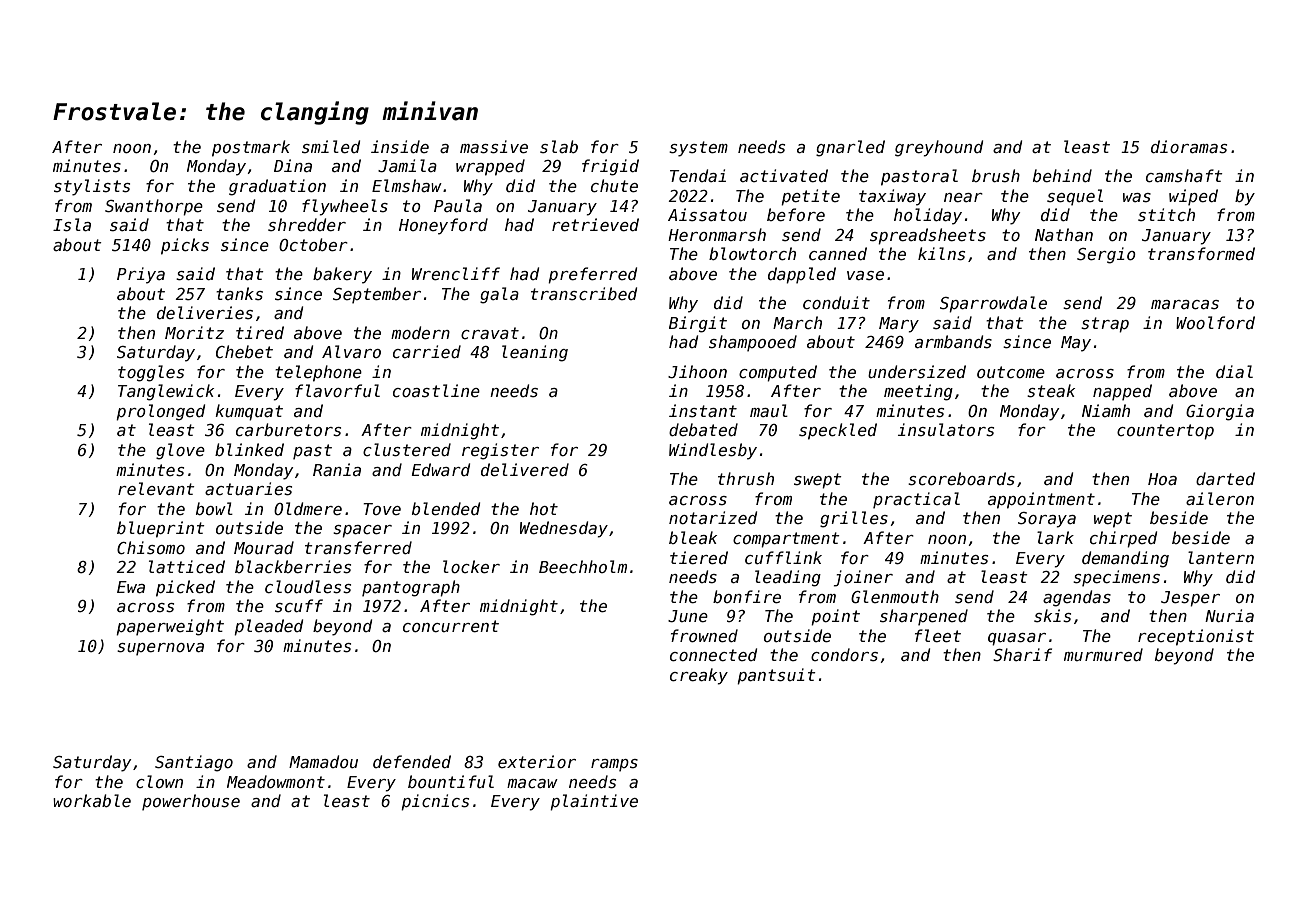 This page has width=1308, height=924. What do you see at coordinates (191, 802) in the page?
I see `powerhouse` at bounding box center [191, 802].
